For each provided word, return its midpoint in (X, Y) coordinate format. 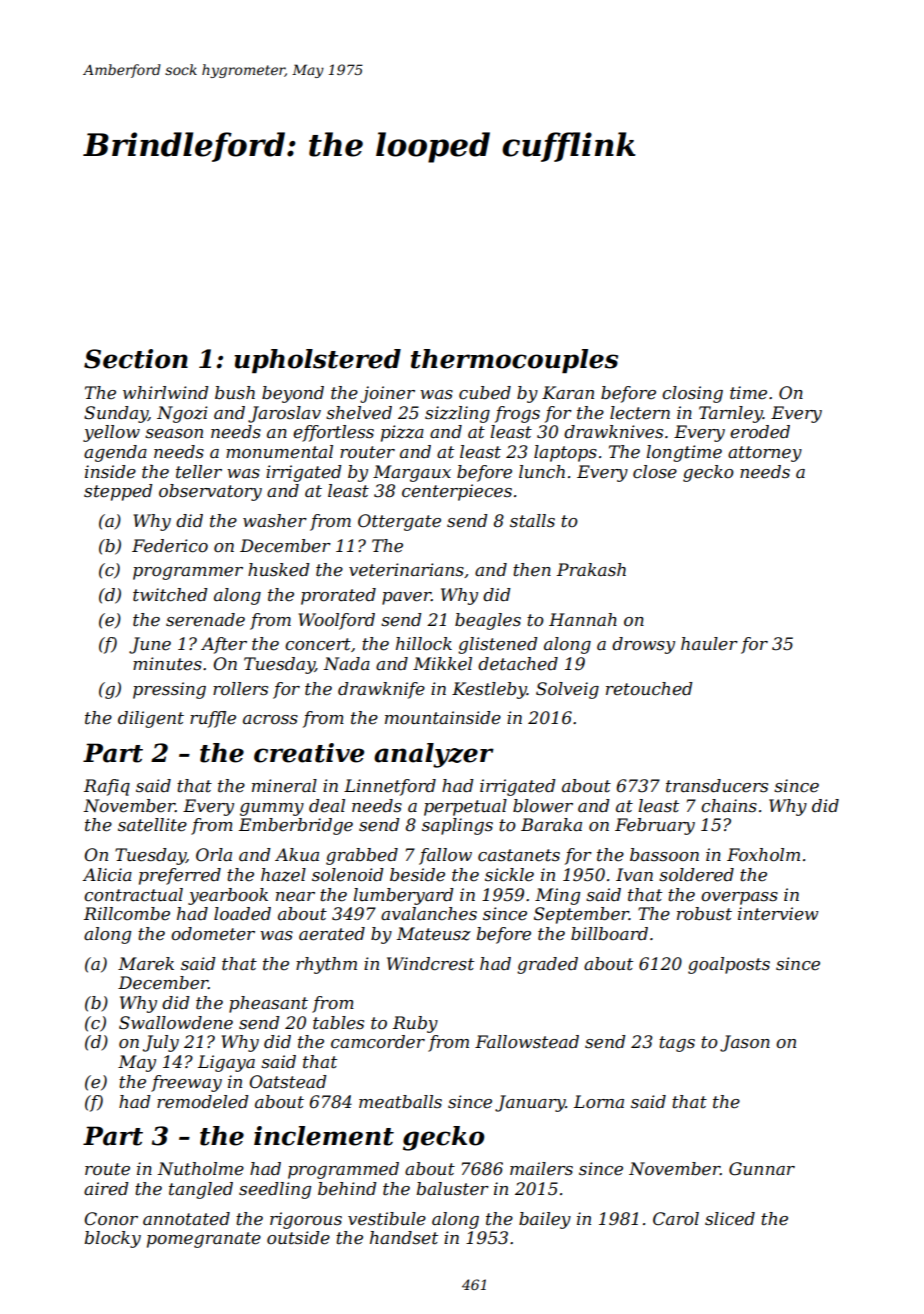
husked (279, 569)
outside (298, 1238)
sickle (509, 875)
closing (692, 394)
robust (704, 914)
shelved (359, 413)
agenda (115, 453)
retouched (649, 689)
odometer (213, 934)
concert (318, 644)
